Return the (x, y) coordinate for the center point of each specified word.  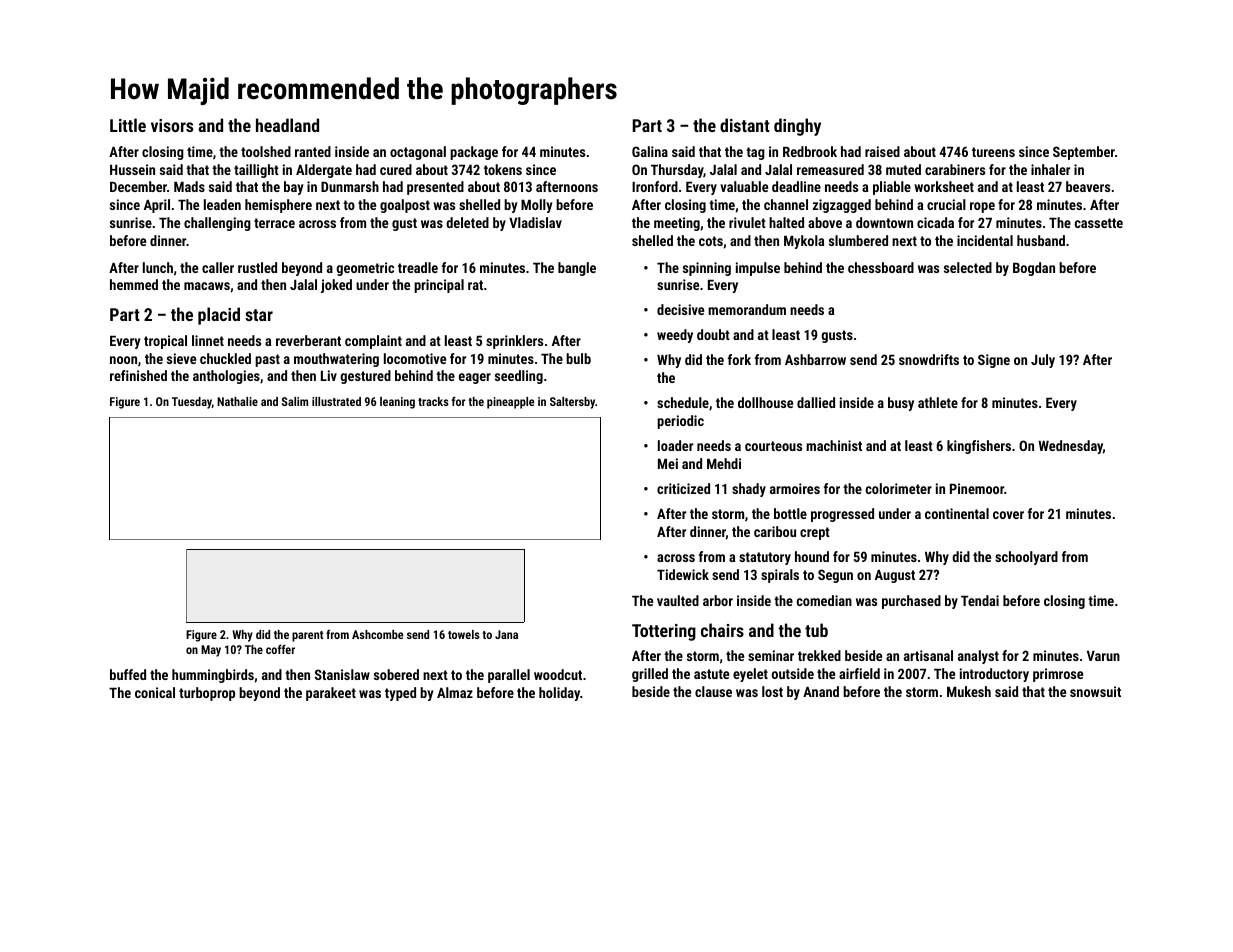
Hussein (132, 169)
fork (739, 359)
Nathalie (237, 401)
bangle (577, 269)
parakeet (331, 694)
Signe (994, 361)
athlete (938, 402)
